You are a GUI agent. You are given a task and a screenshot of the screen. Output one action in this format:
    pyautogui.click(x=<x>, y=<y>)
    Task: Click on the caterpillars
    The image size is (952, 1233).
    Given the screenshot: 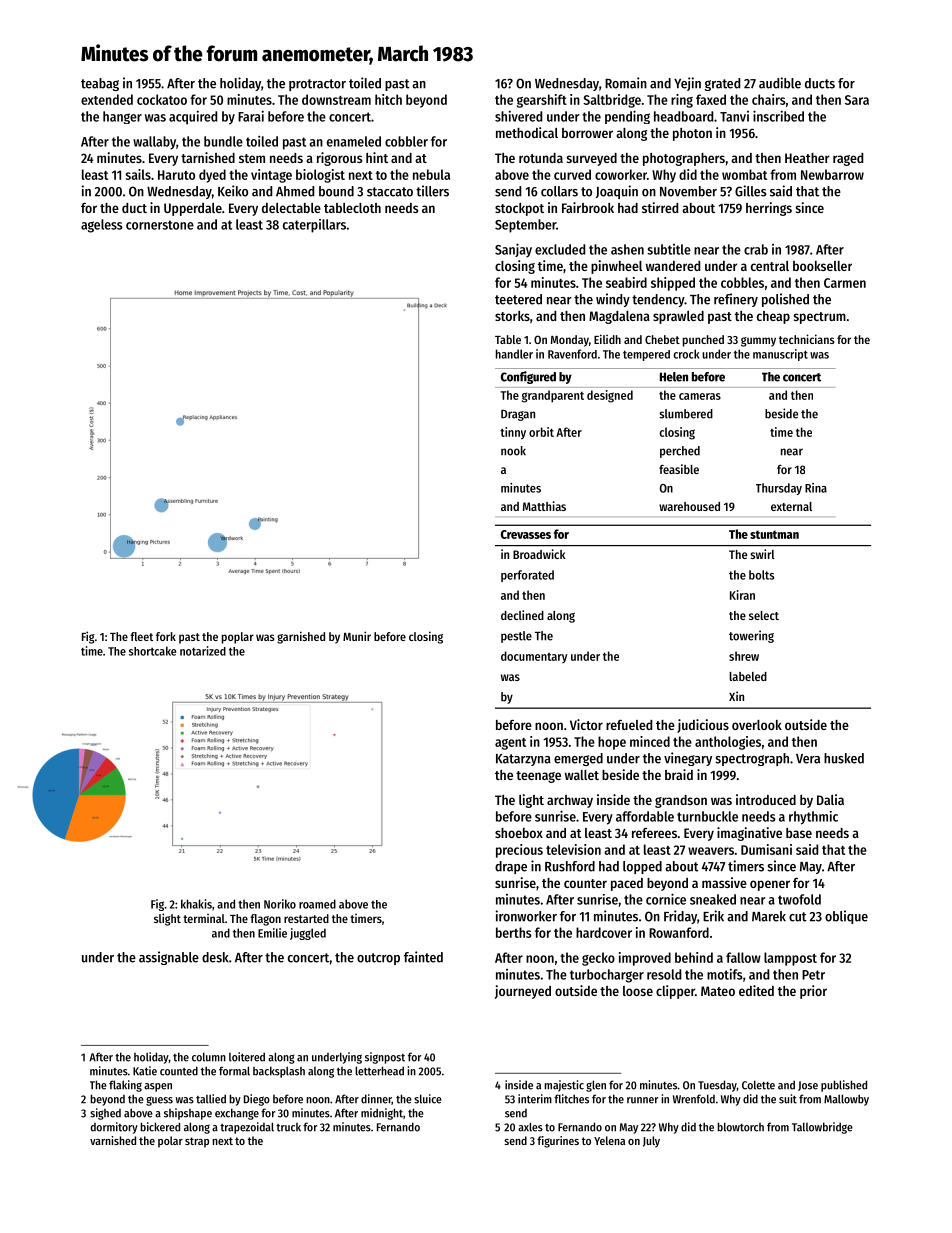 What is the action you would take?
    pyautogui.click(x=314, y=226)
